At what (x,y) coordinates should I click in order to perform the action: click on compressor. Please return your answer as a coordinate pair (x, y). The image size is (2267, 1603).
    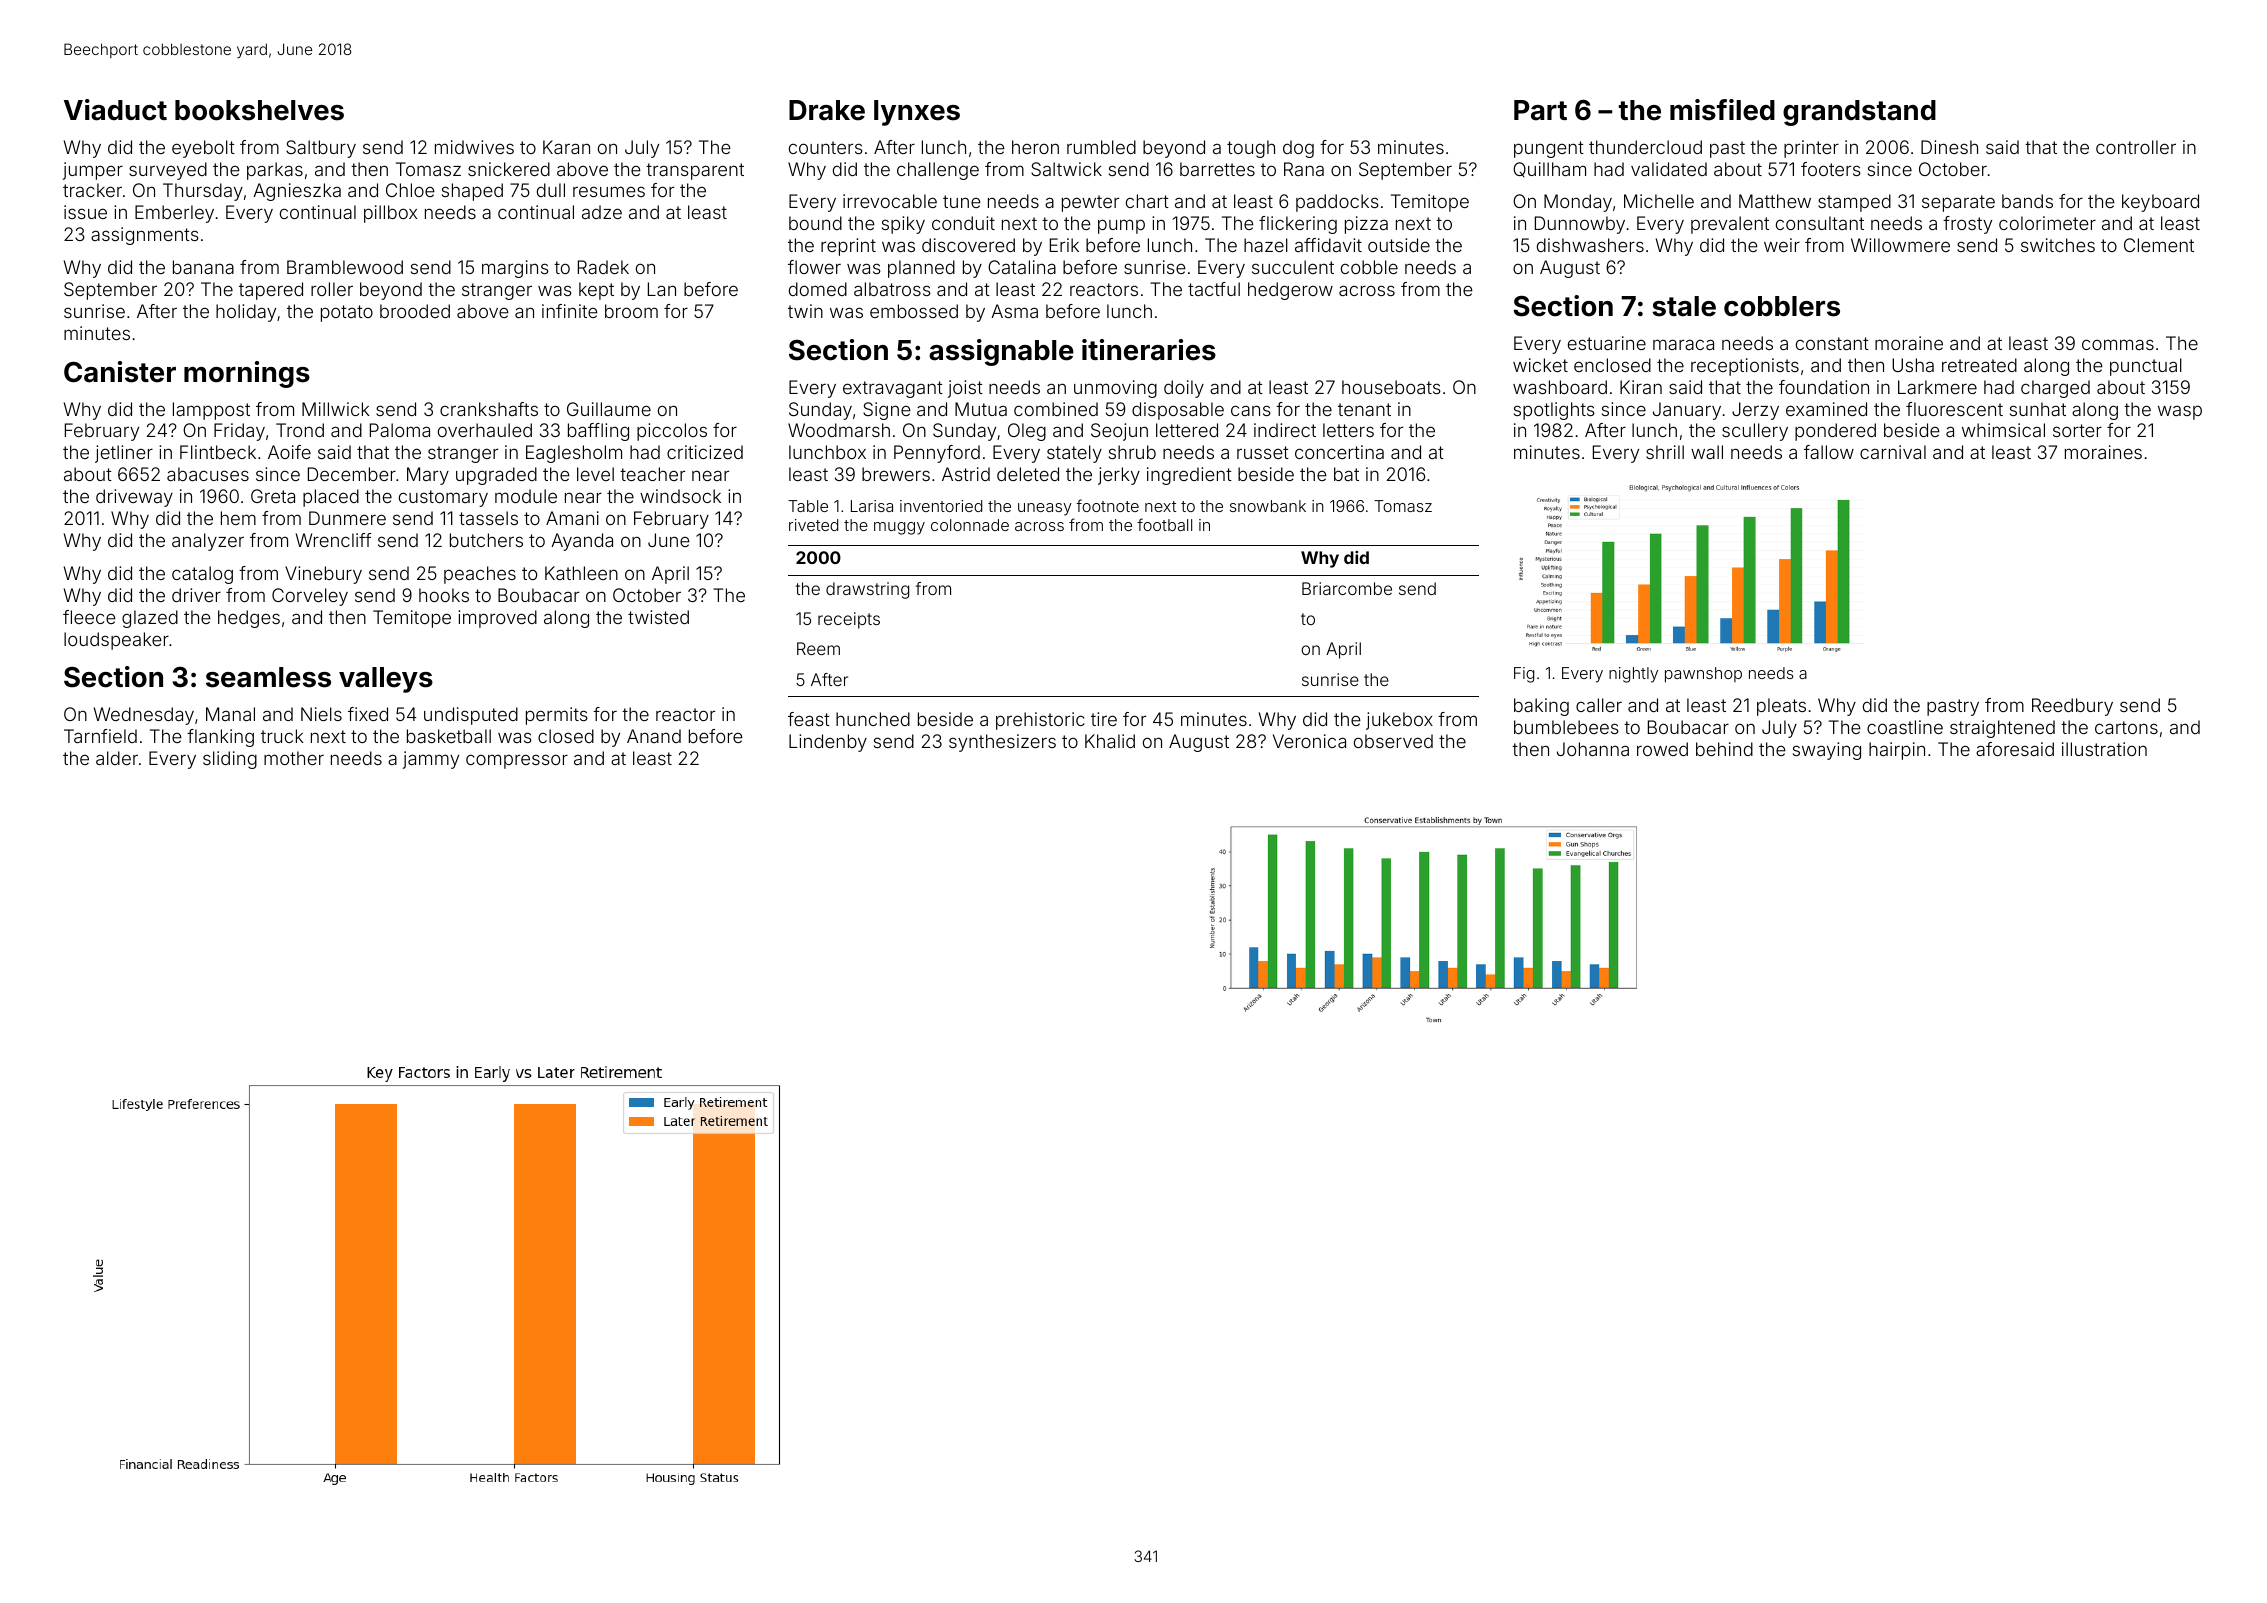
    Looking at the image, I should click on (517, 761).
